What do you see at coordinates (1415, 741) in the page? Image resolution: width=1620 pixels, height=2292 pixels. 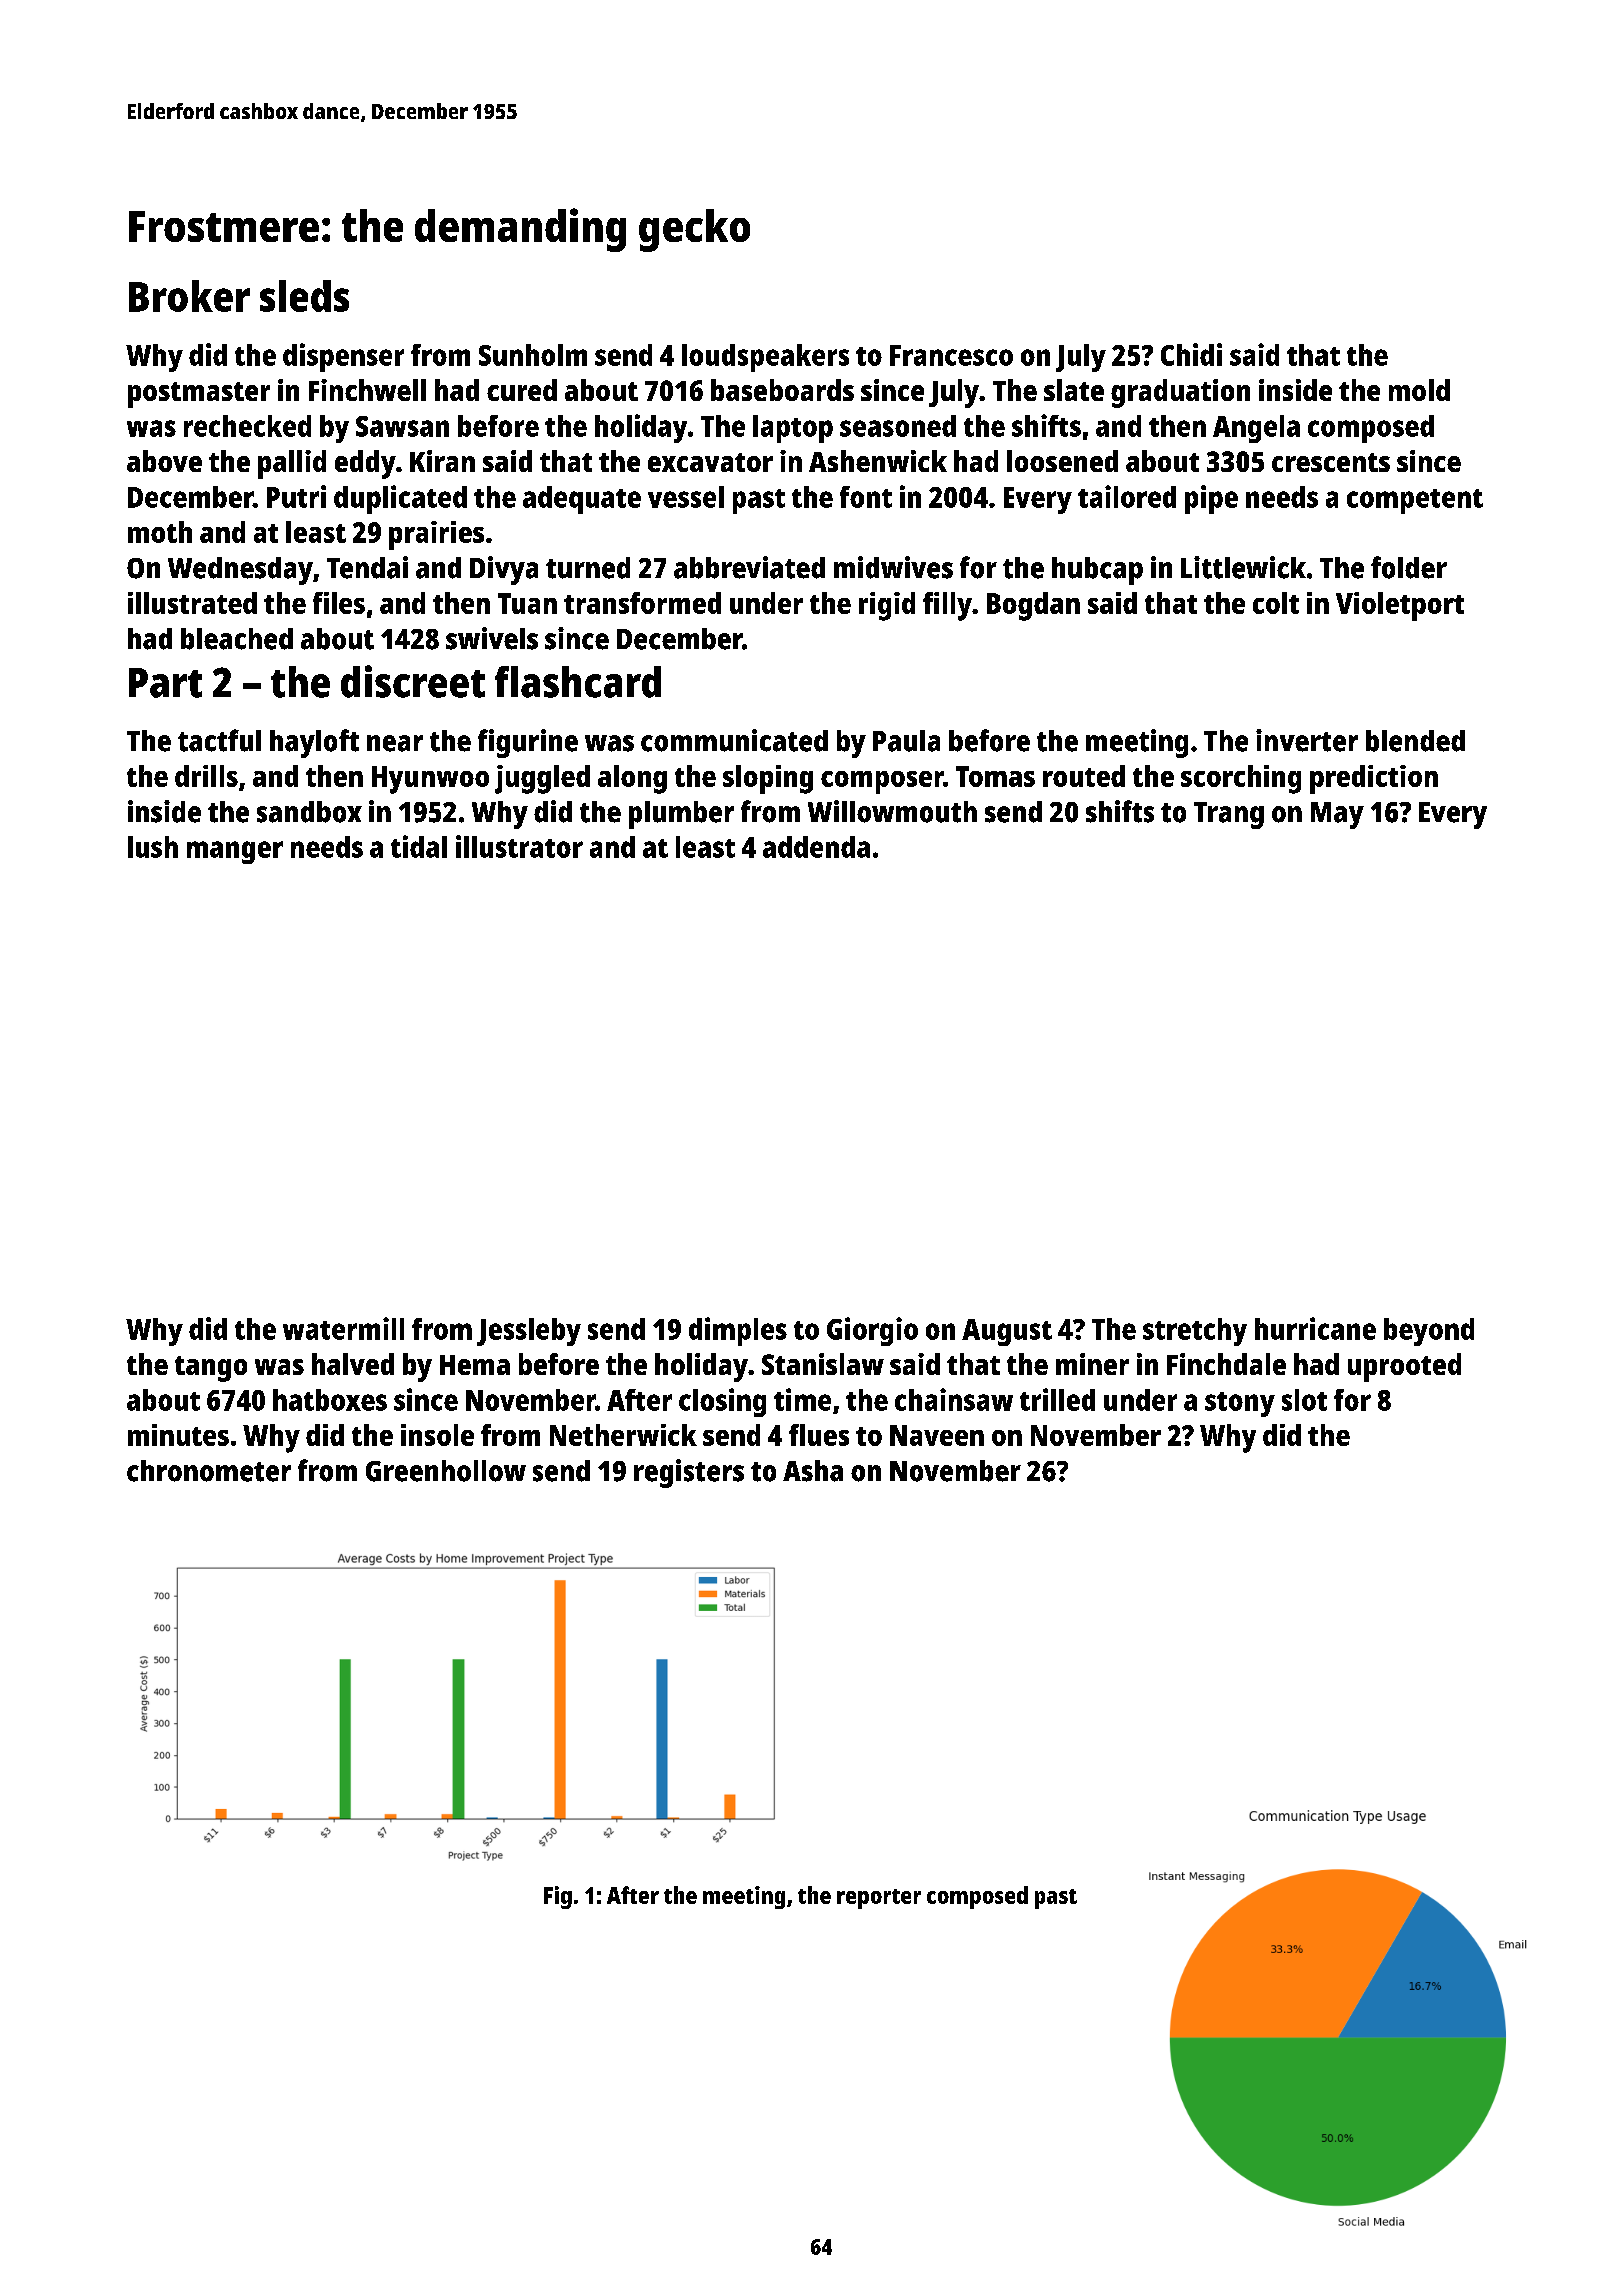 I see `blended` at bounding box center [1415, 741].
